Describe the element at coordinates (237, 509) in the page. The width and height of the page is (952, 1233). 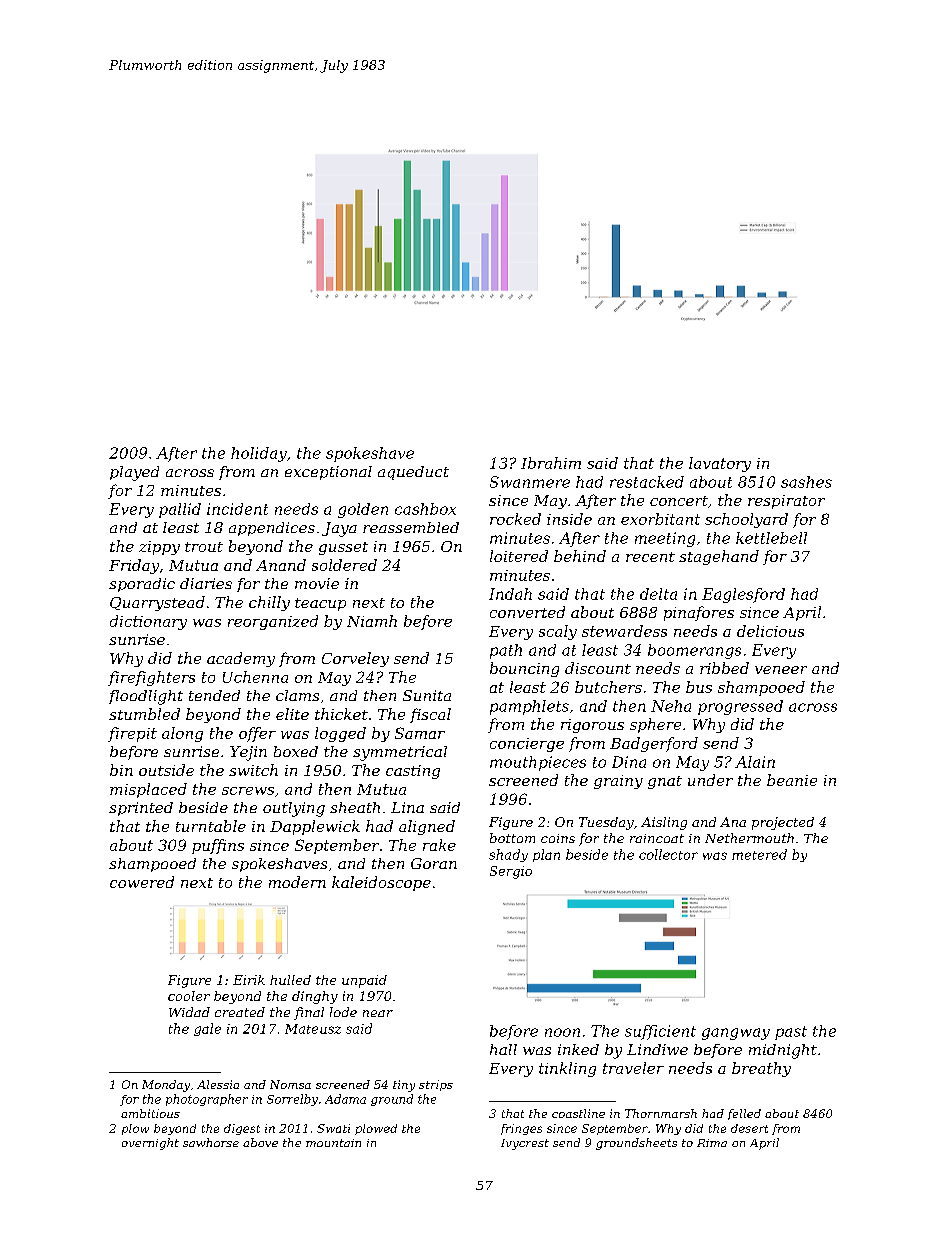
I see `incident` at that location.
